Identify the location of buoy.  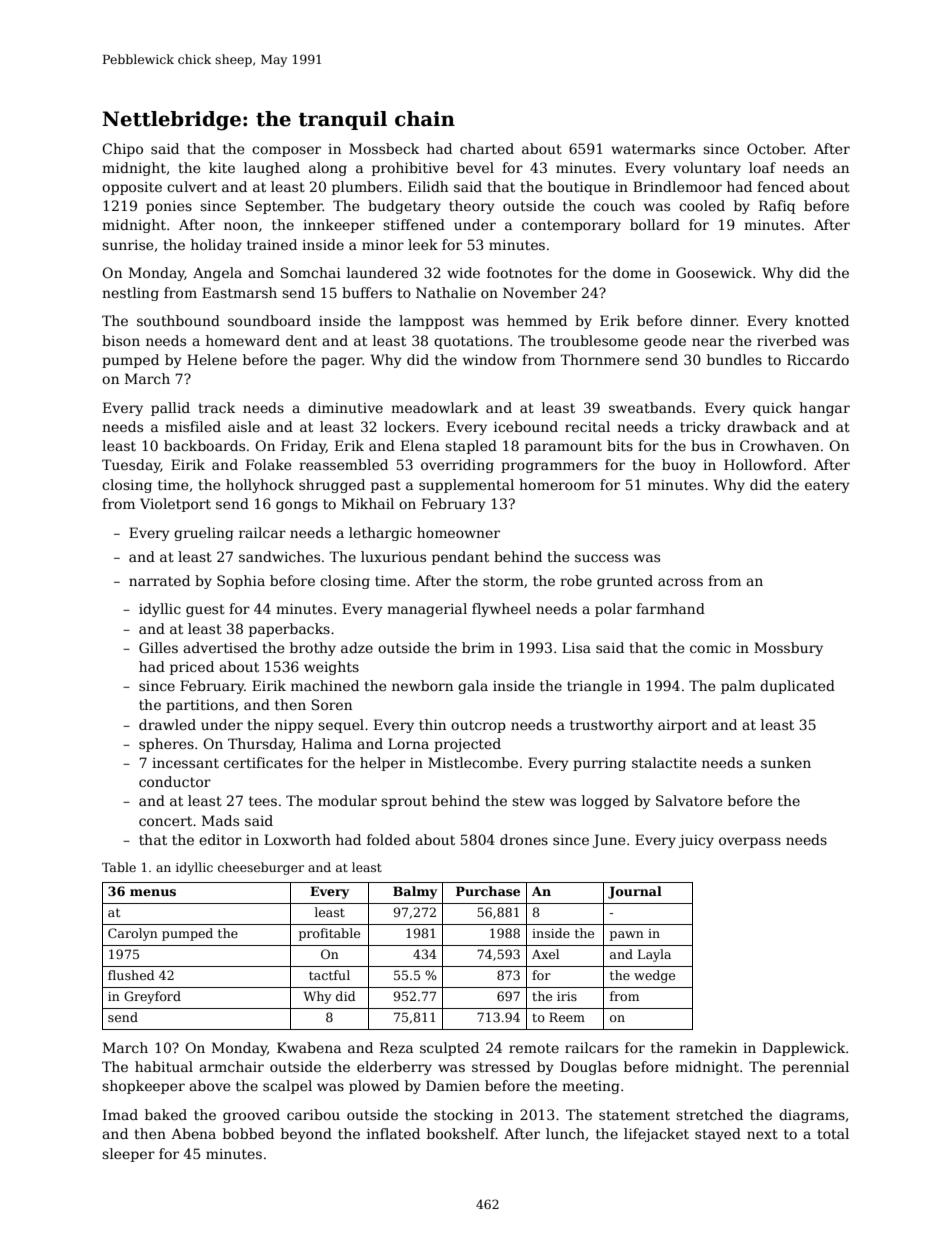
(679, 466).
